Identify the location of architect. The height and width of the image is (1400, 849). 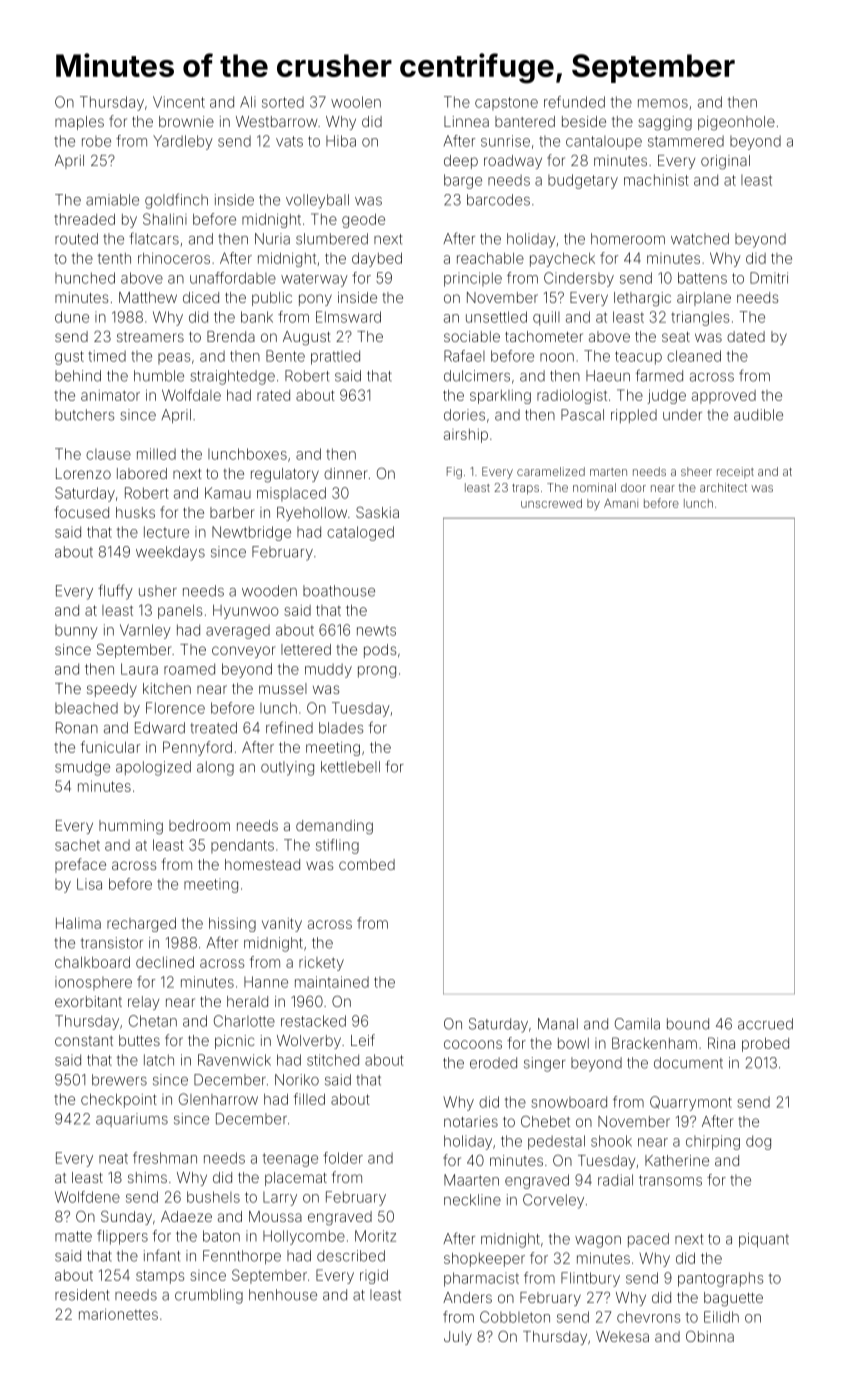
(723, 487).
